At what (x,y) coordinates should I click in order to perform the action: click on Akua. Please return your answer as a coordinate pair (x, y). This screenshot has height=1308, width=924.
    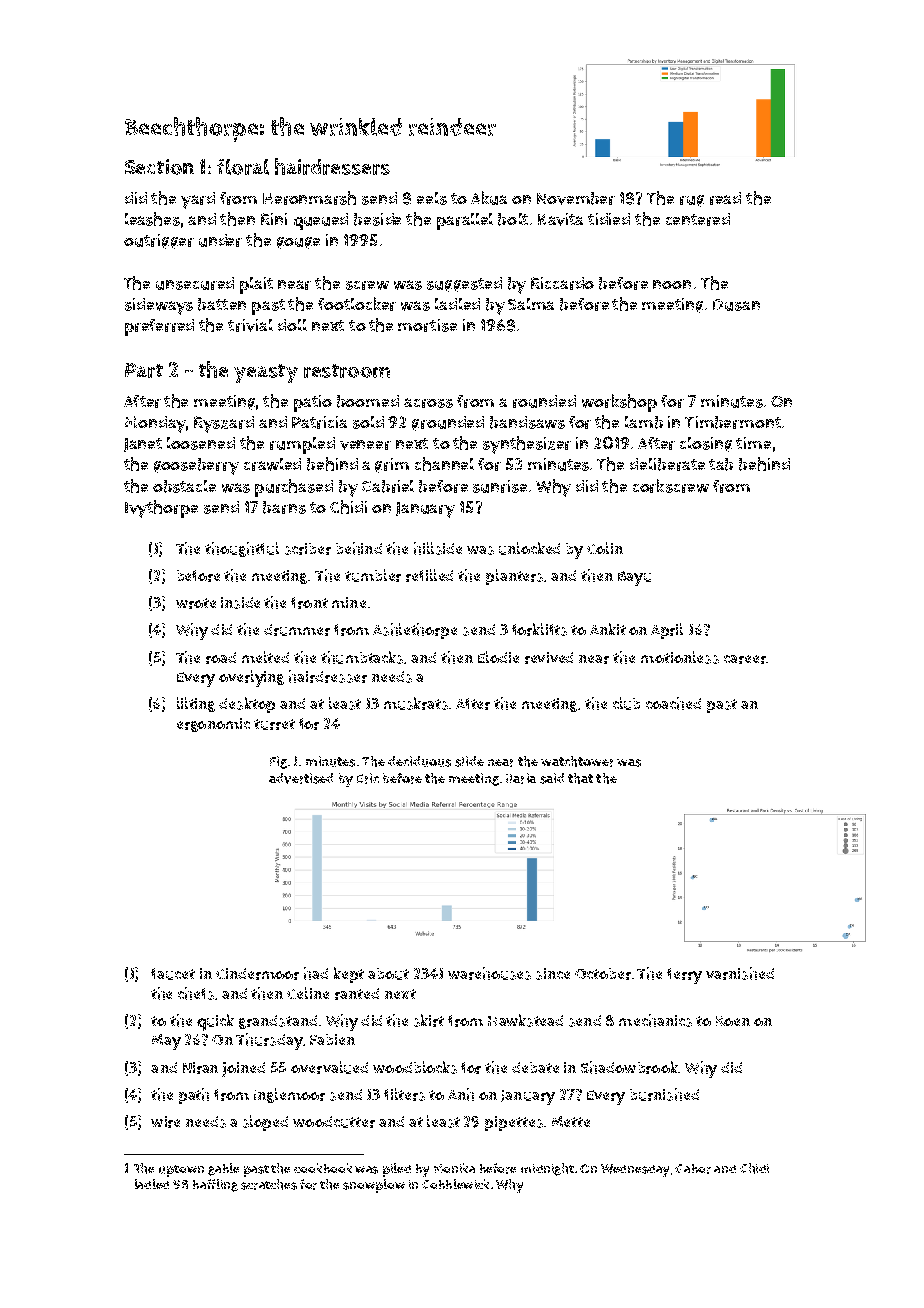
    Looking at the image, I should click on (489, 198).
